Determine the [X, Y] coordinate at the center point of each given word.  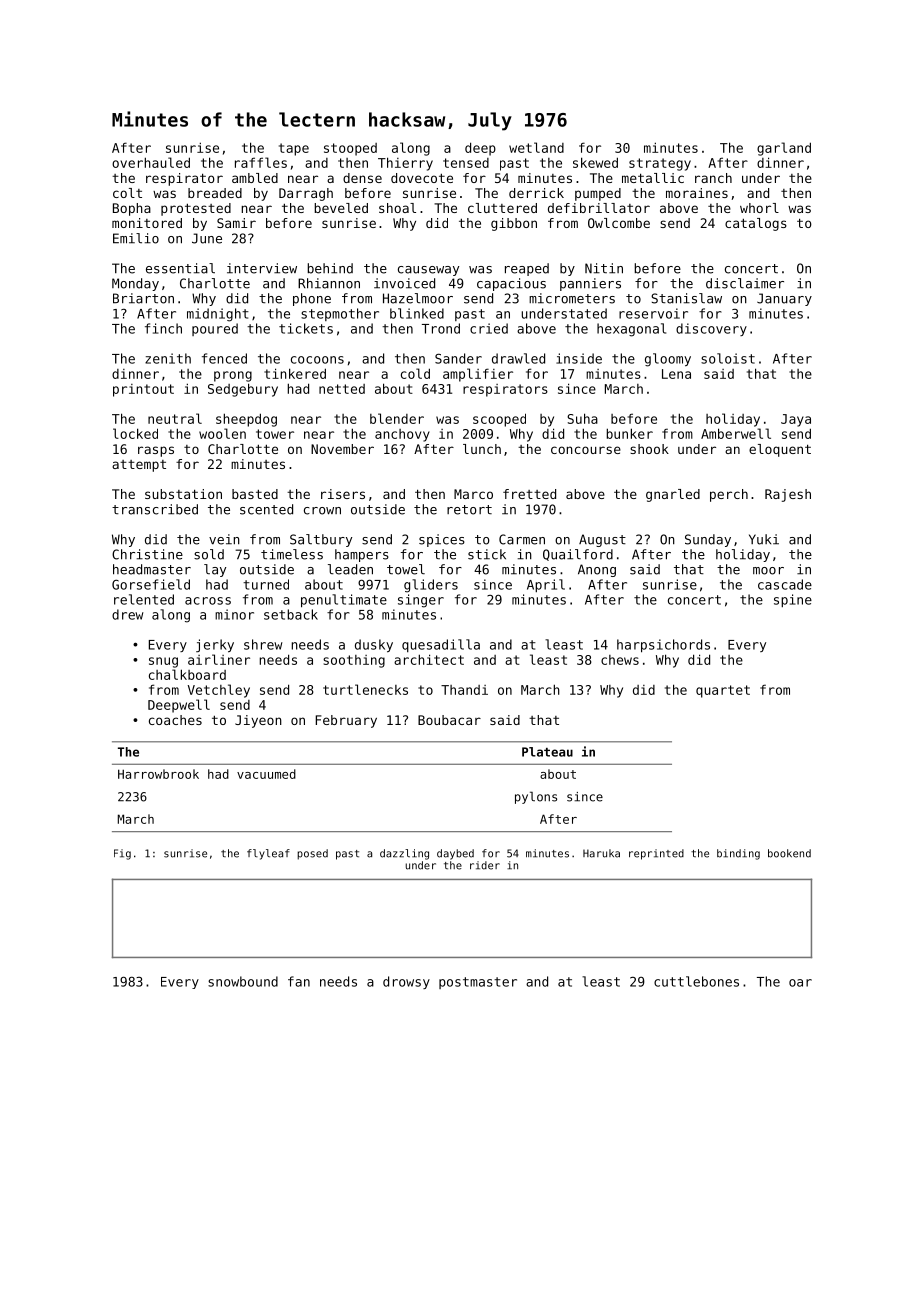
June [207, 238]
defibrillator [599, 208]
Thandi [464, 690]
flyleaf [268, 854]
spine [793, 600]
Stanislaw [686, 298]
